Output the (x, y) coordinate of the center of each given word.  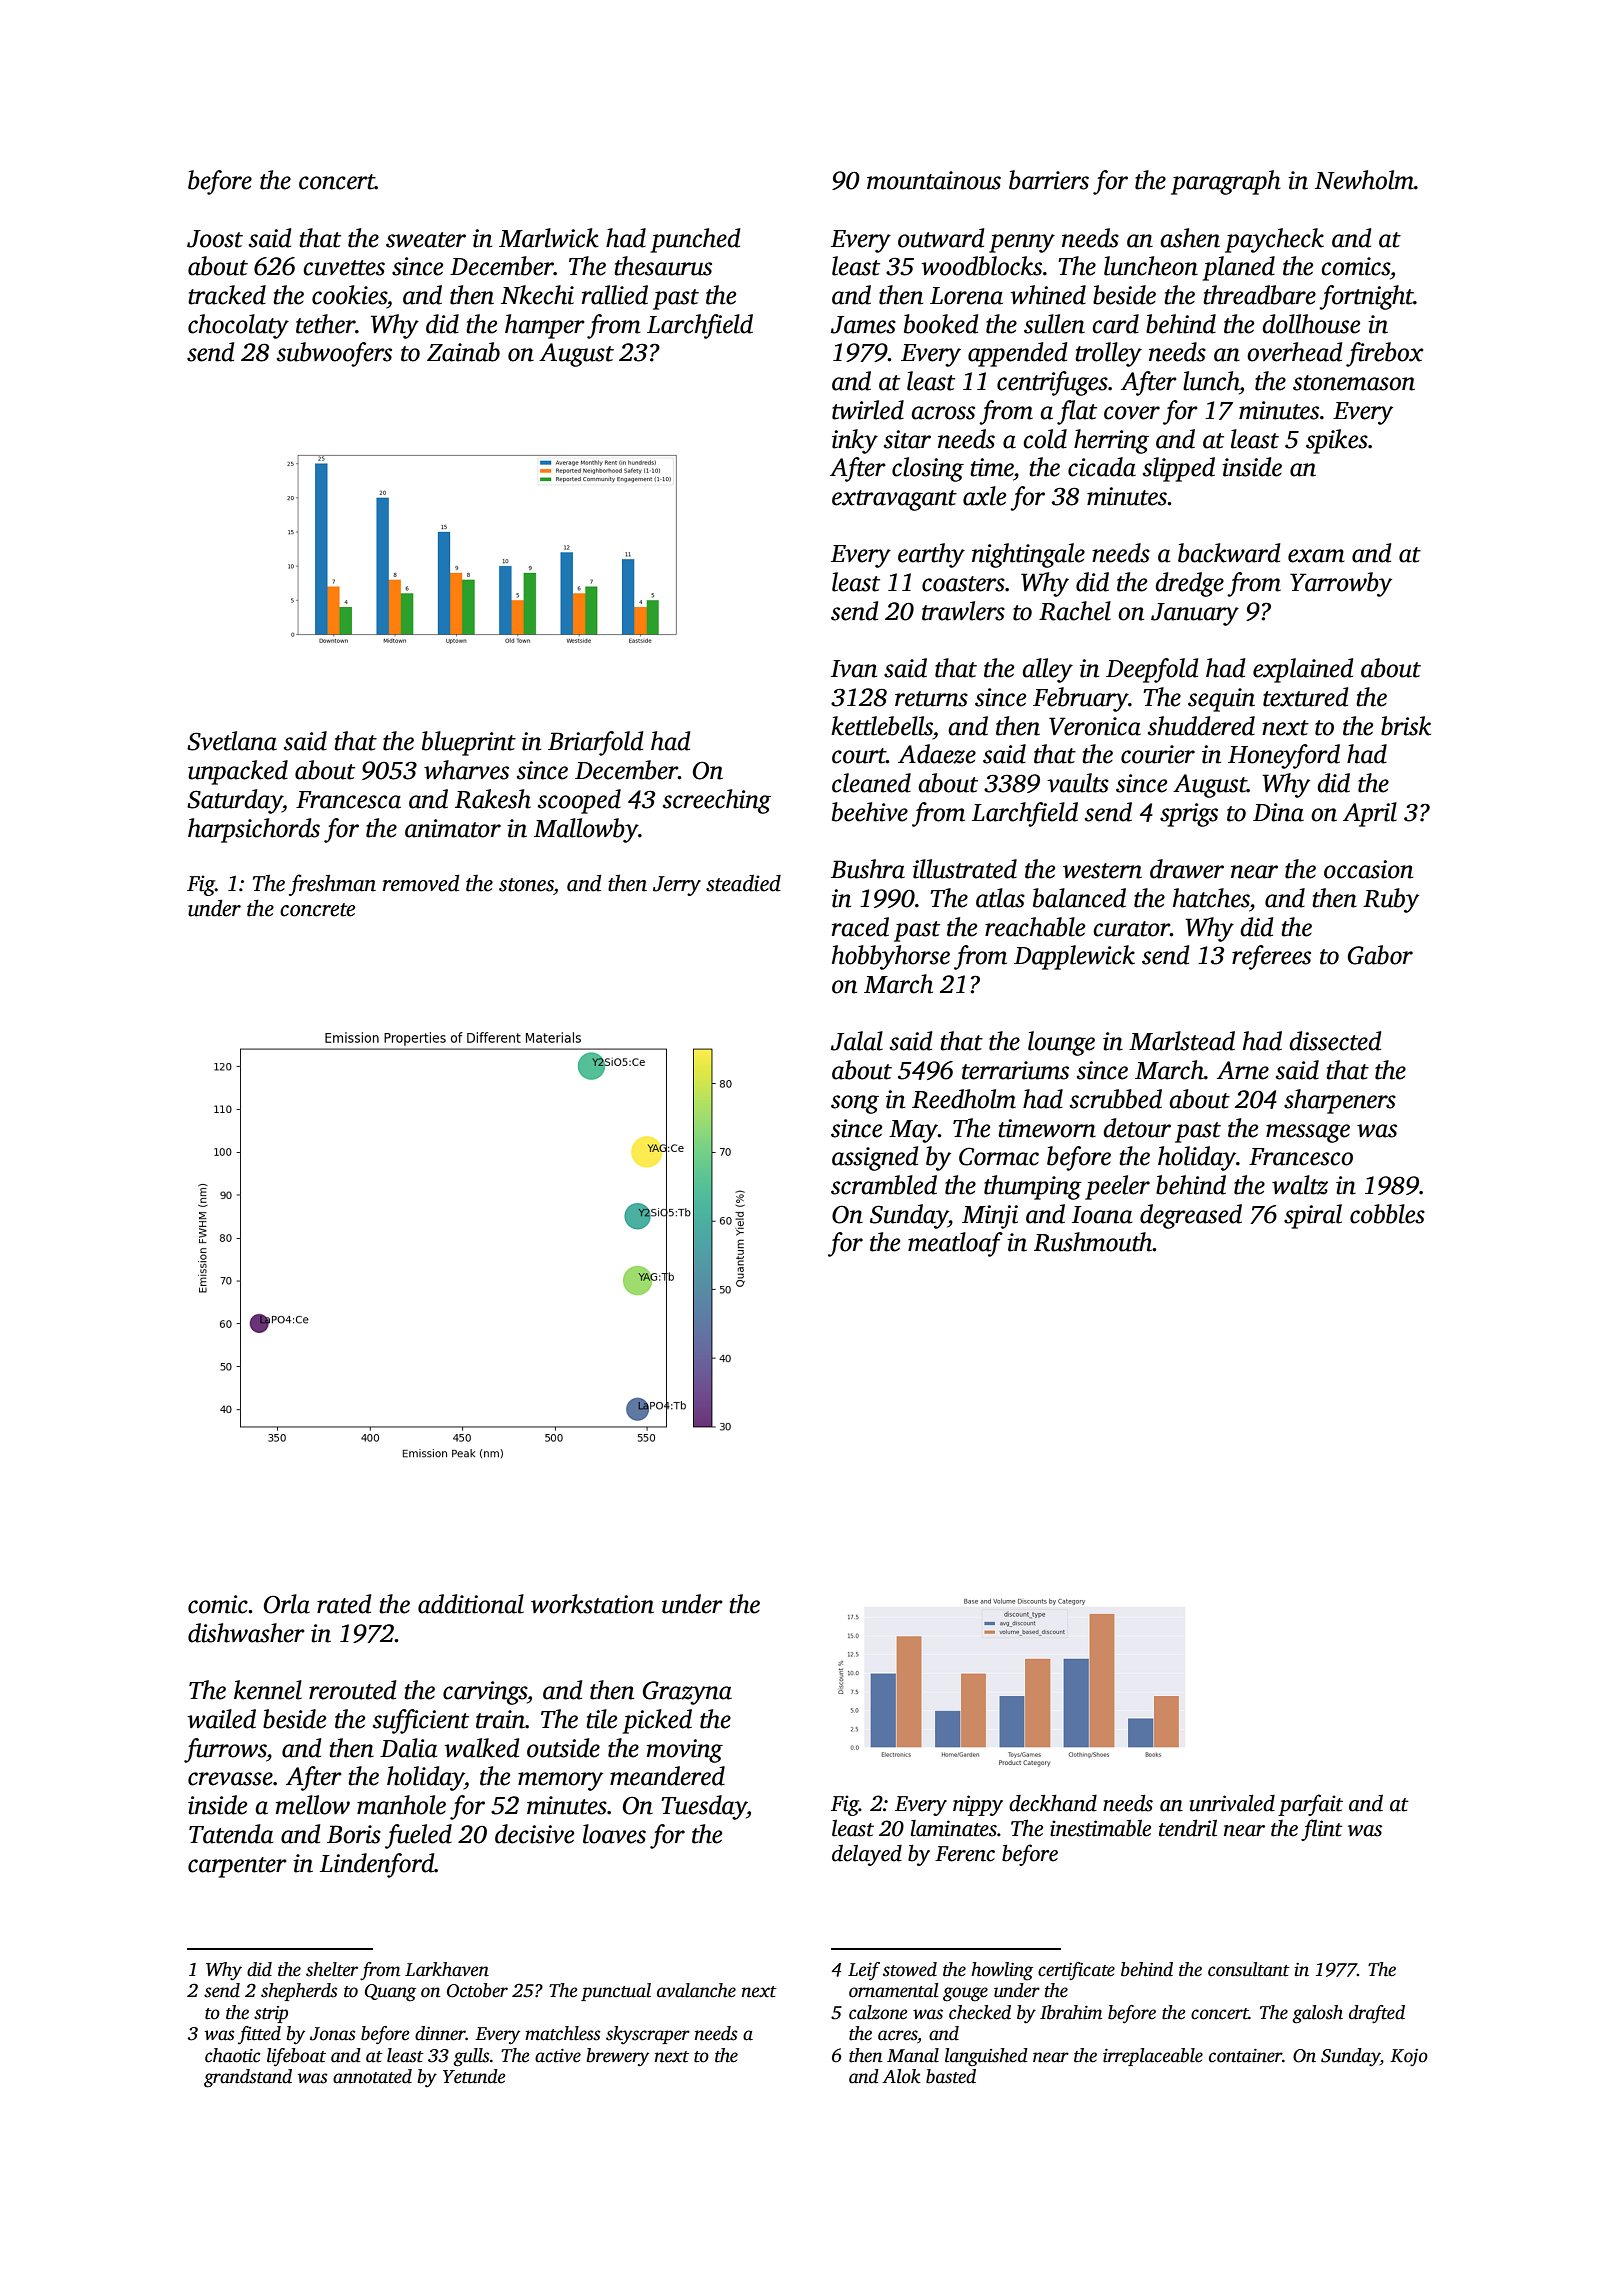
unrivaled (1232, 1803)
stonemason (1354, 383)
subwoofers (334, 354)
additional (471, 1604)
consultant (1249, 1969)
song (855, 1104)
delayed (867, 1855)
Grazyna (687, 1693)
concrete (317, 910)
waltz (1300, 1185)
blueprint (469, 743)
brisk (1406, 726)
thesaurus (663, 266)
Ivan (854, 669)
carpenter (237, 1867)
